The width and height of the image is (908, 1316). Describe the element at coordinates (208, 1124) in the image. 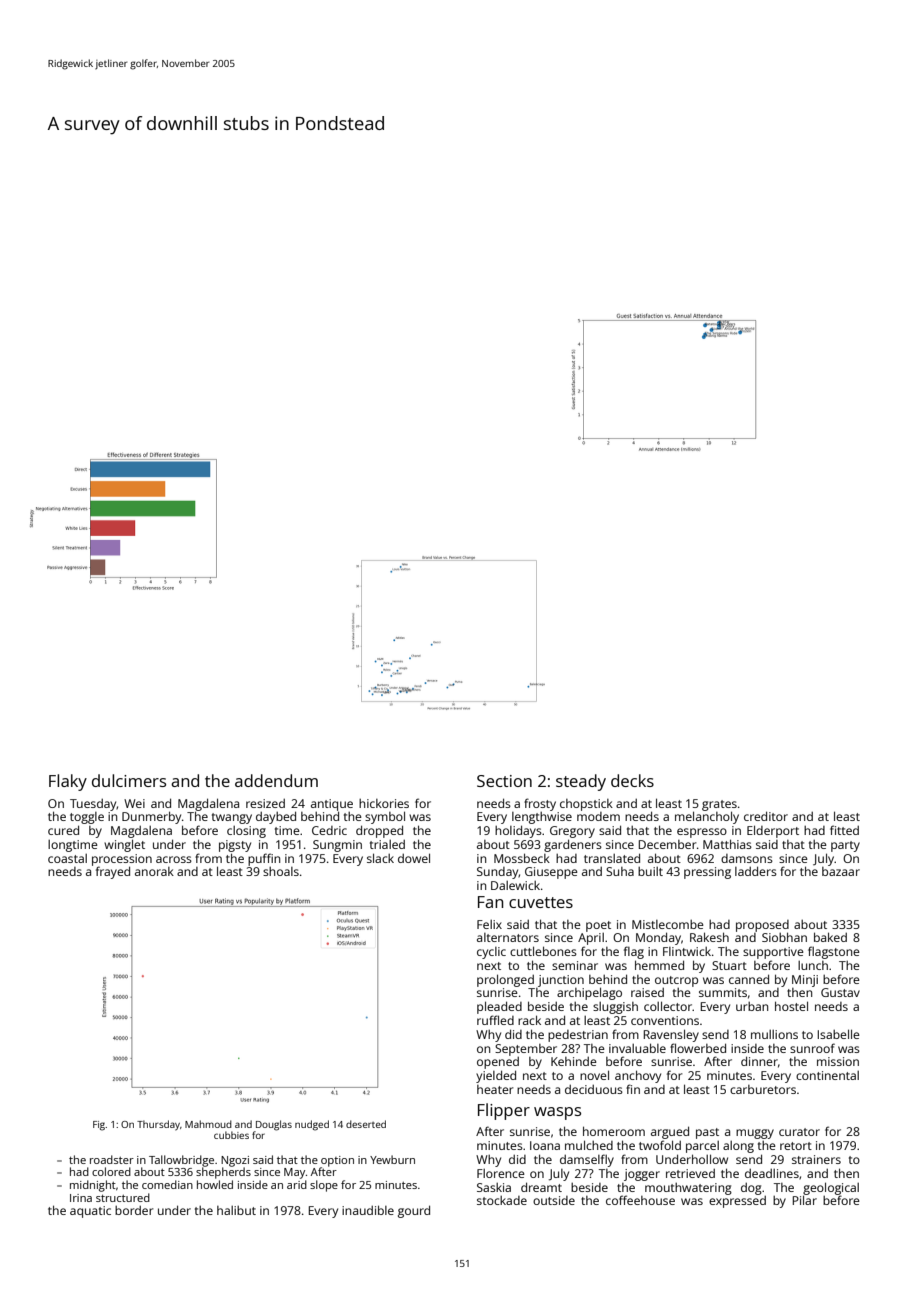

I see `Mahmoud` at that location.
